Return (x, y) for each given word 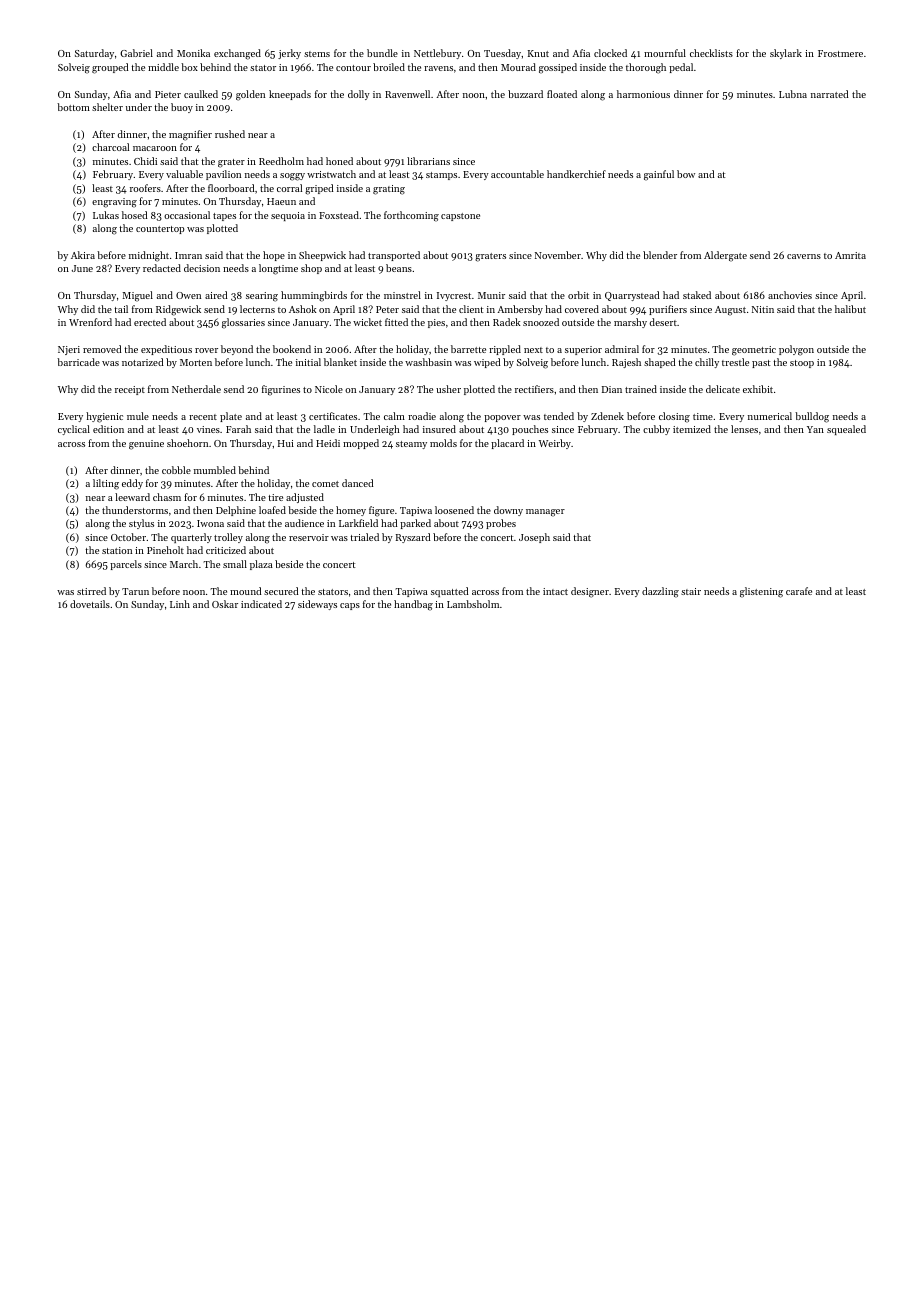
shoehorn (187, 443)
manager (545, 513)
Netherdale (196, 389)
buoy (182, 108)
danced (357, 483)
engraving (114, 203)
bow (686, 174)
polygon (796, 350)
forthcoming (411, 216)
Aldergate (725, 256)
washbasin (428, 362)
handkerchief (576, 174)
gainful (659, 175)
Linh (180, 604)
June (82, 268)
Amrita (850, 255)
